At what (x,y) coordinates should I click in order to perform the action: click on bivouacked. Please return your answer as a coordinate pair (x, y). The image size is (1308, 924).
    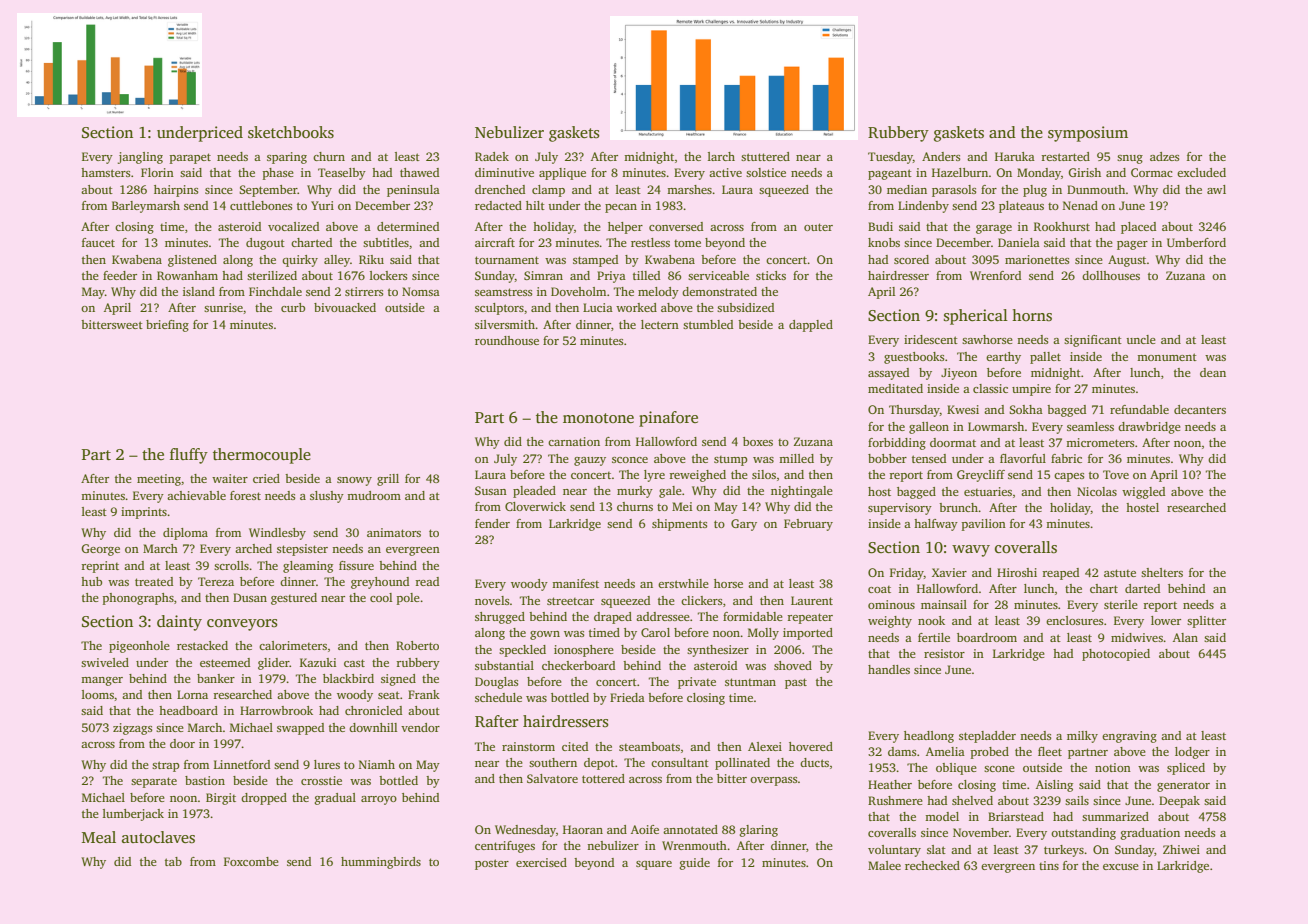
    Looking at the image, I should click on (345, 307).
